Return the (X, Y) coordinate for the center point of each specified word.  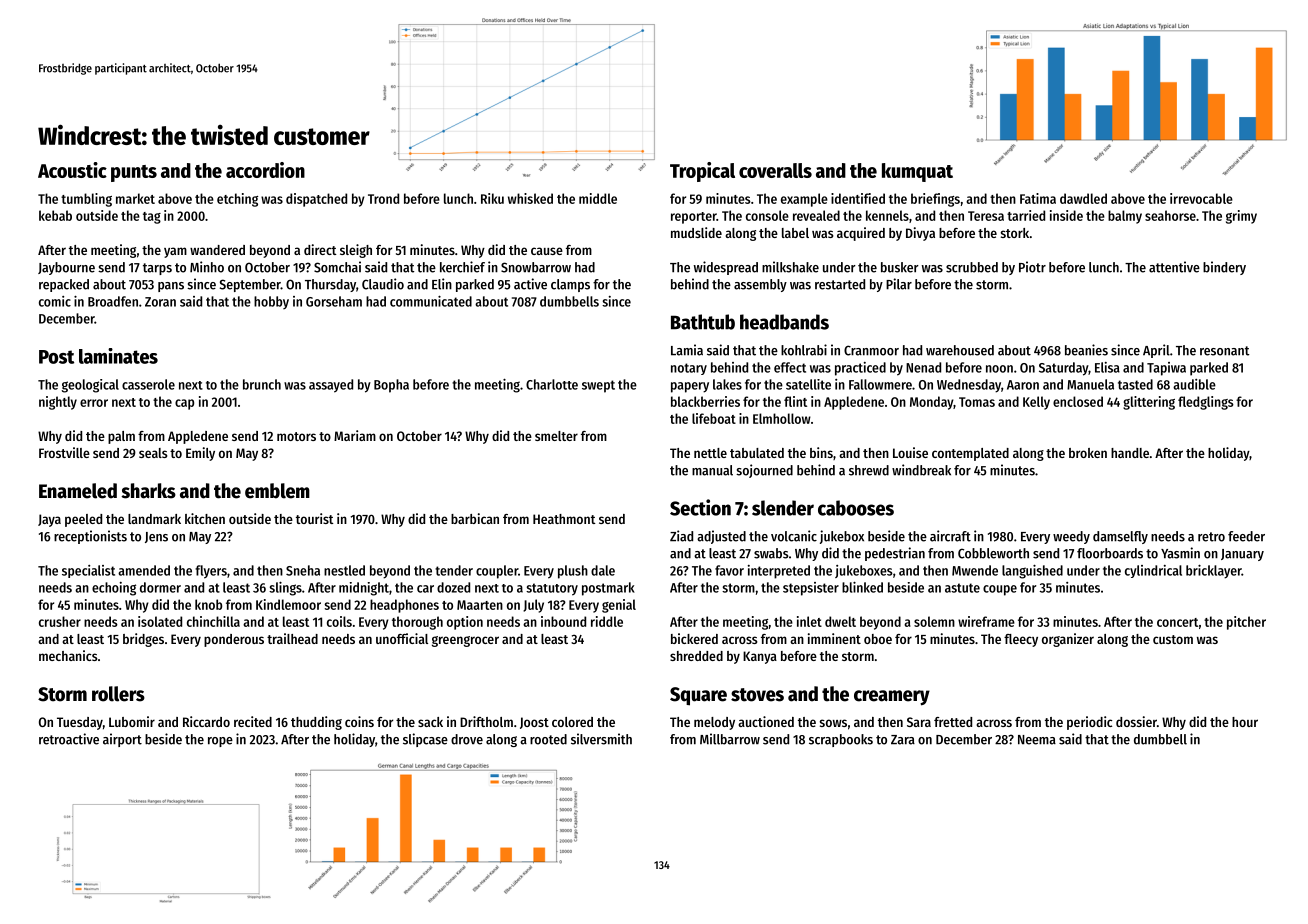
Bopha (391, 386)
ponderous (234, 640)
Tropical (702, 172)
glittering (1149, 403)
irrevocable (1201, 198)
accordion (265, 170)
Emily (200, 454)
